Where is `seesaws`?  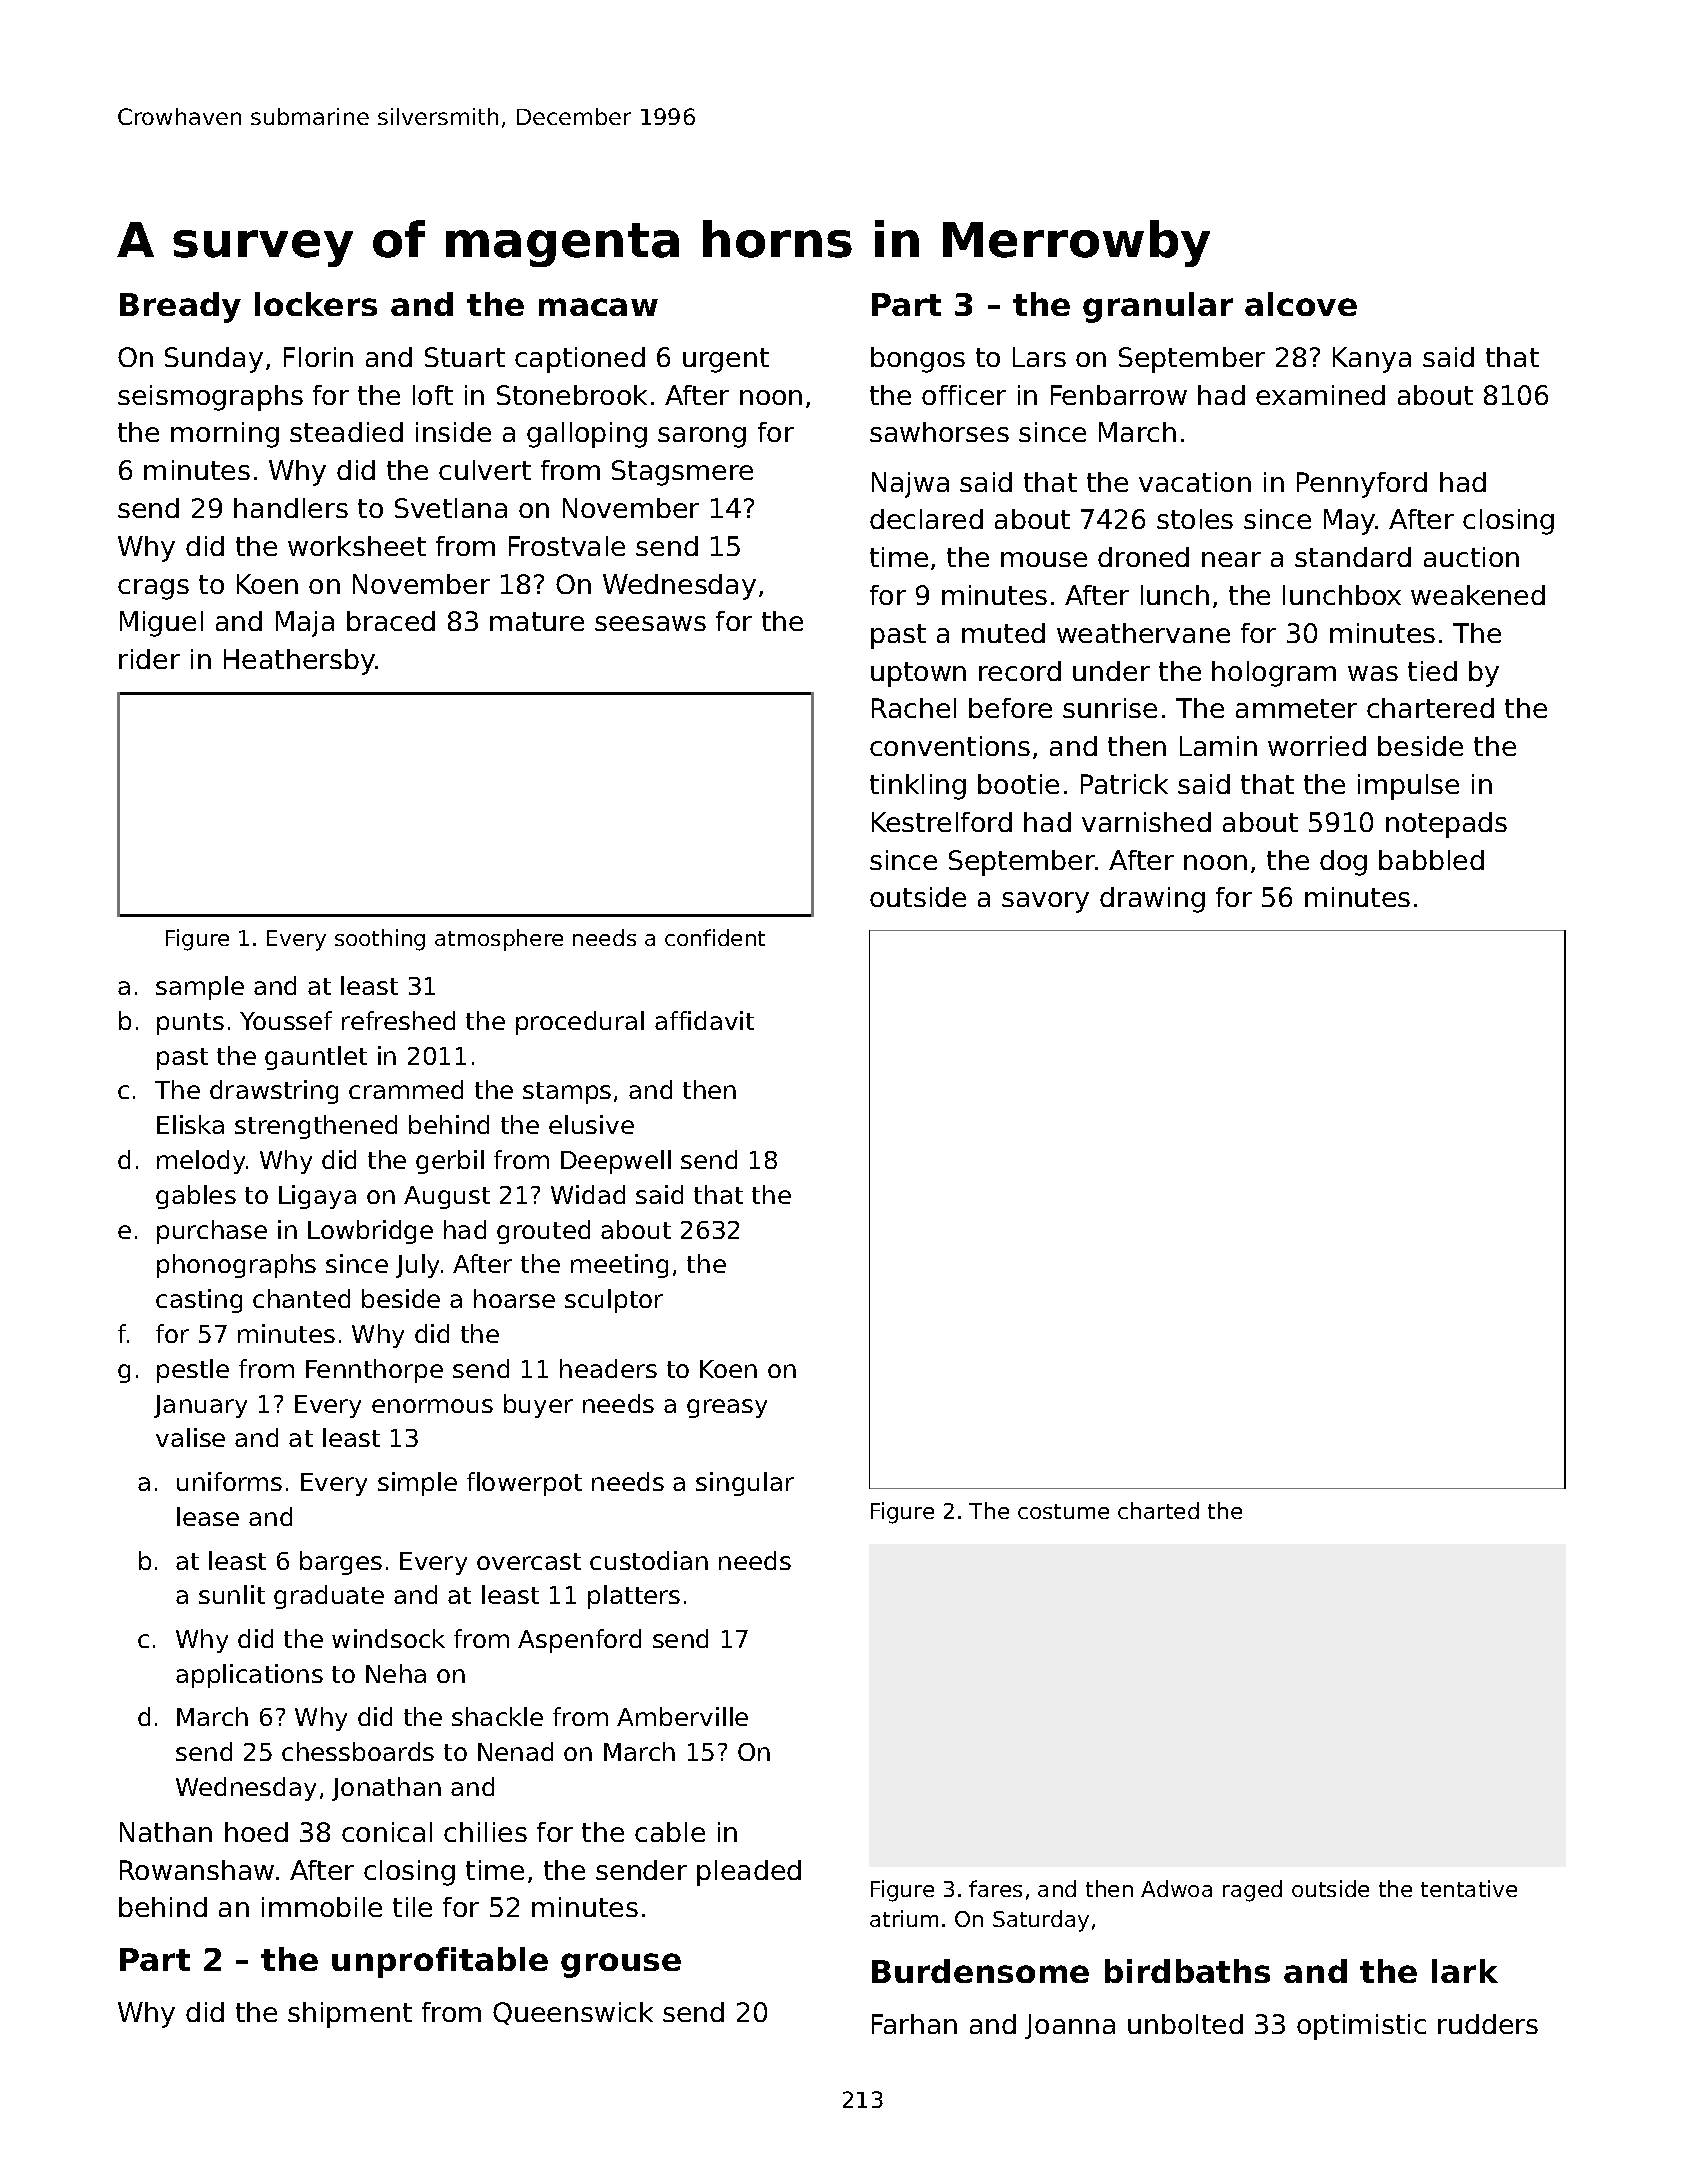 seesaws is located at coordinates (650, 623).
